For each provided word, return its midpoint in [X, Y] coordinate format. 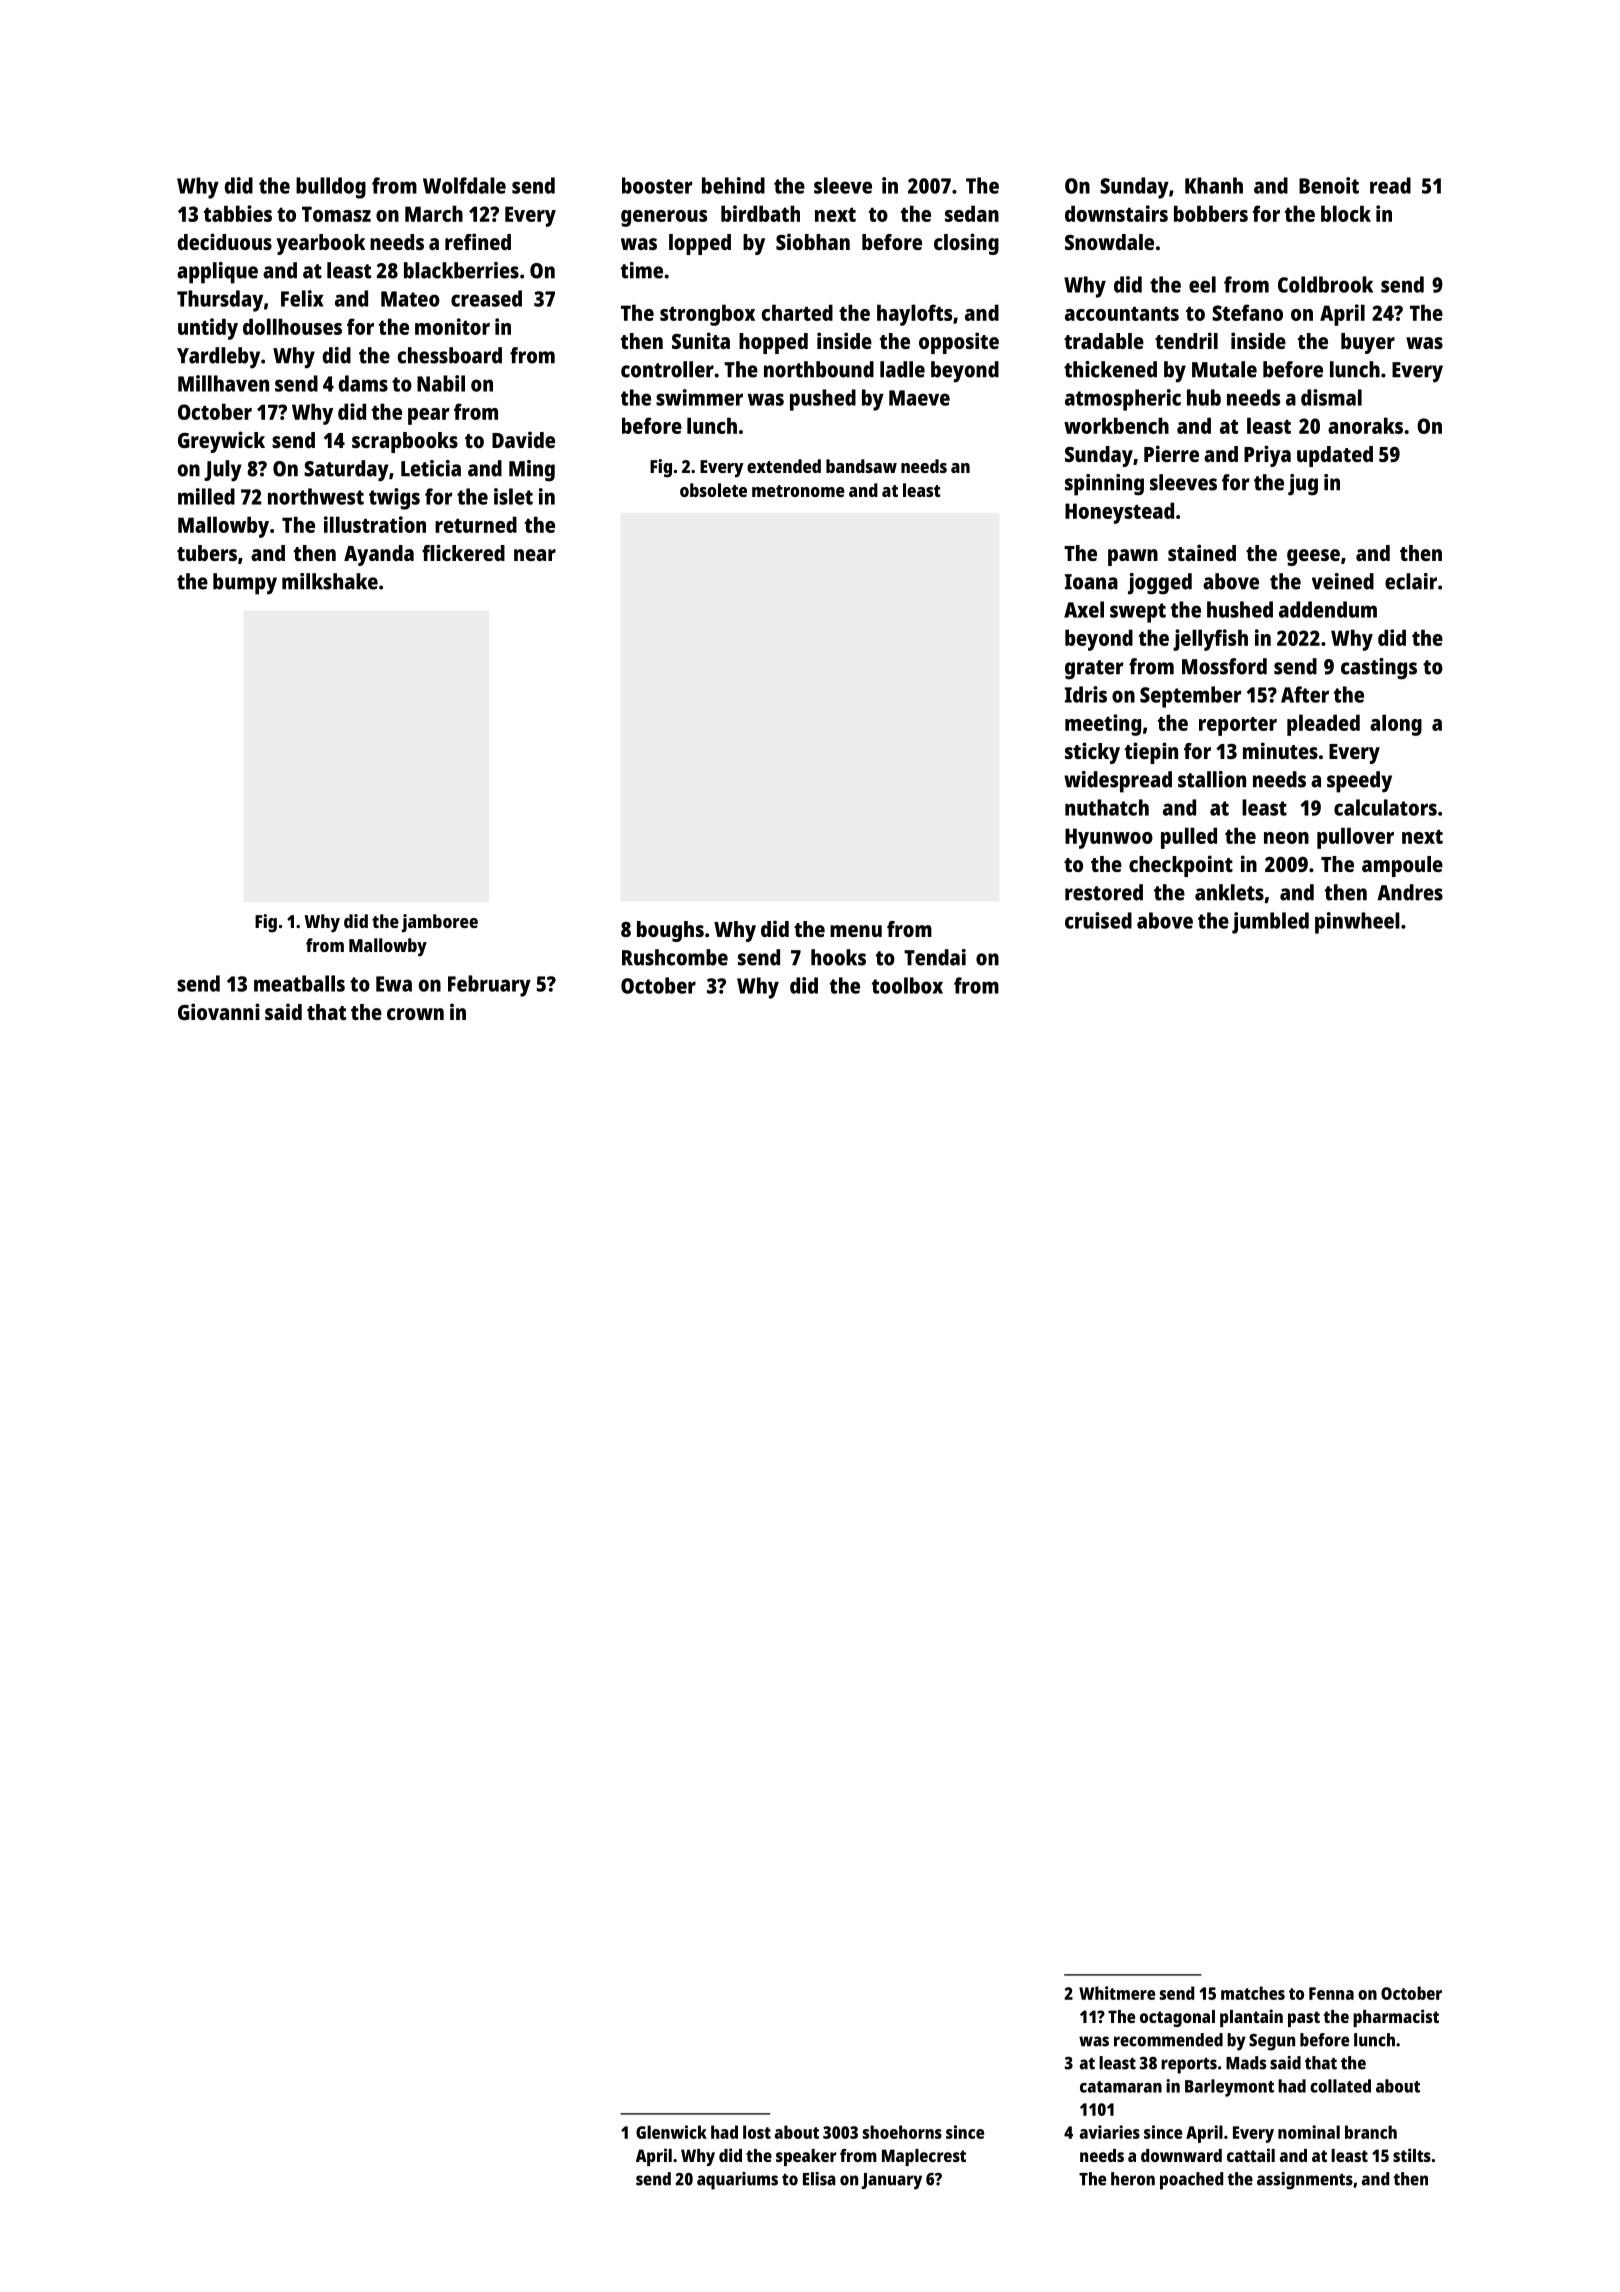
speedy [1359, 782]
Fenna [1331, 1993]
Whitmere [1117, 1993]
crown [415, 1014]
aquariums [737, 2181]
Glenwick [671, 2132]
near [535, 555]
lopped [700, 244]
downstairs [1116, 213]
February [489, 986]
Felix [302, 298]
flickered [463, 552]
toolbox [907, 985]
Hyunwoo [1109, 838]
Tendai [935, 957]
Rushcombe [675, 957]
